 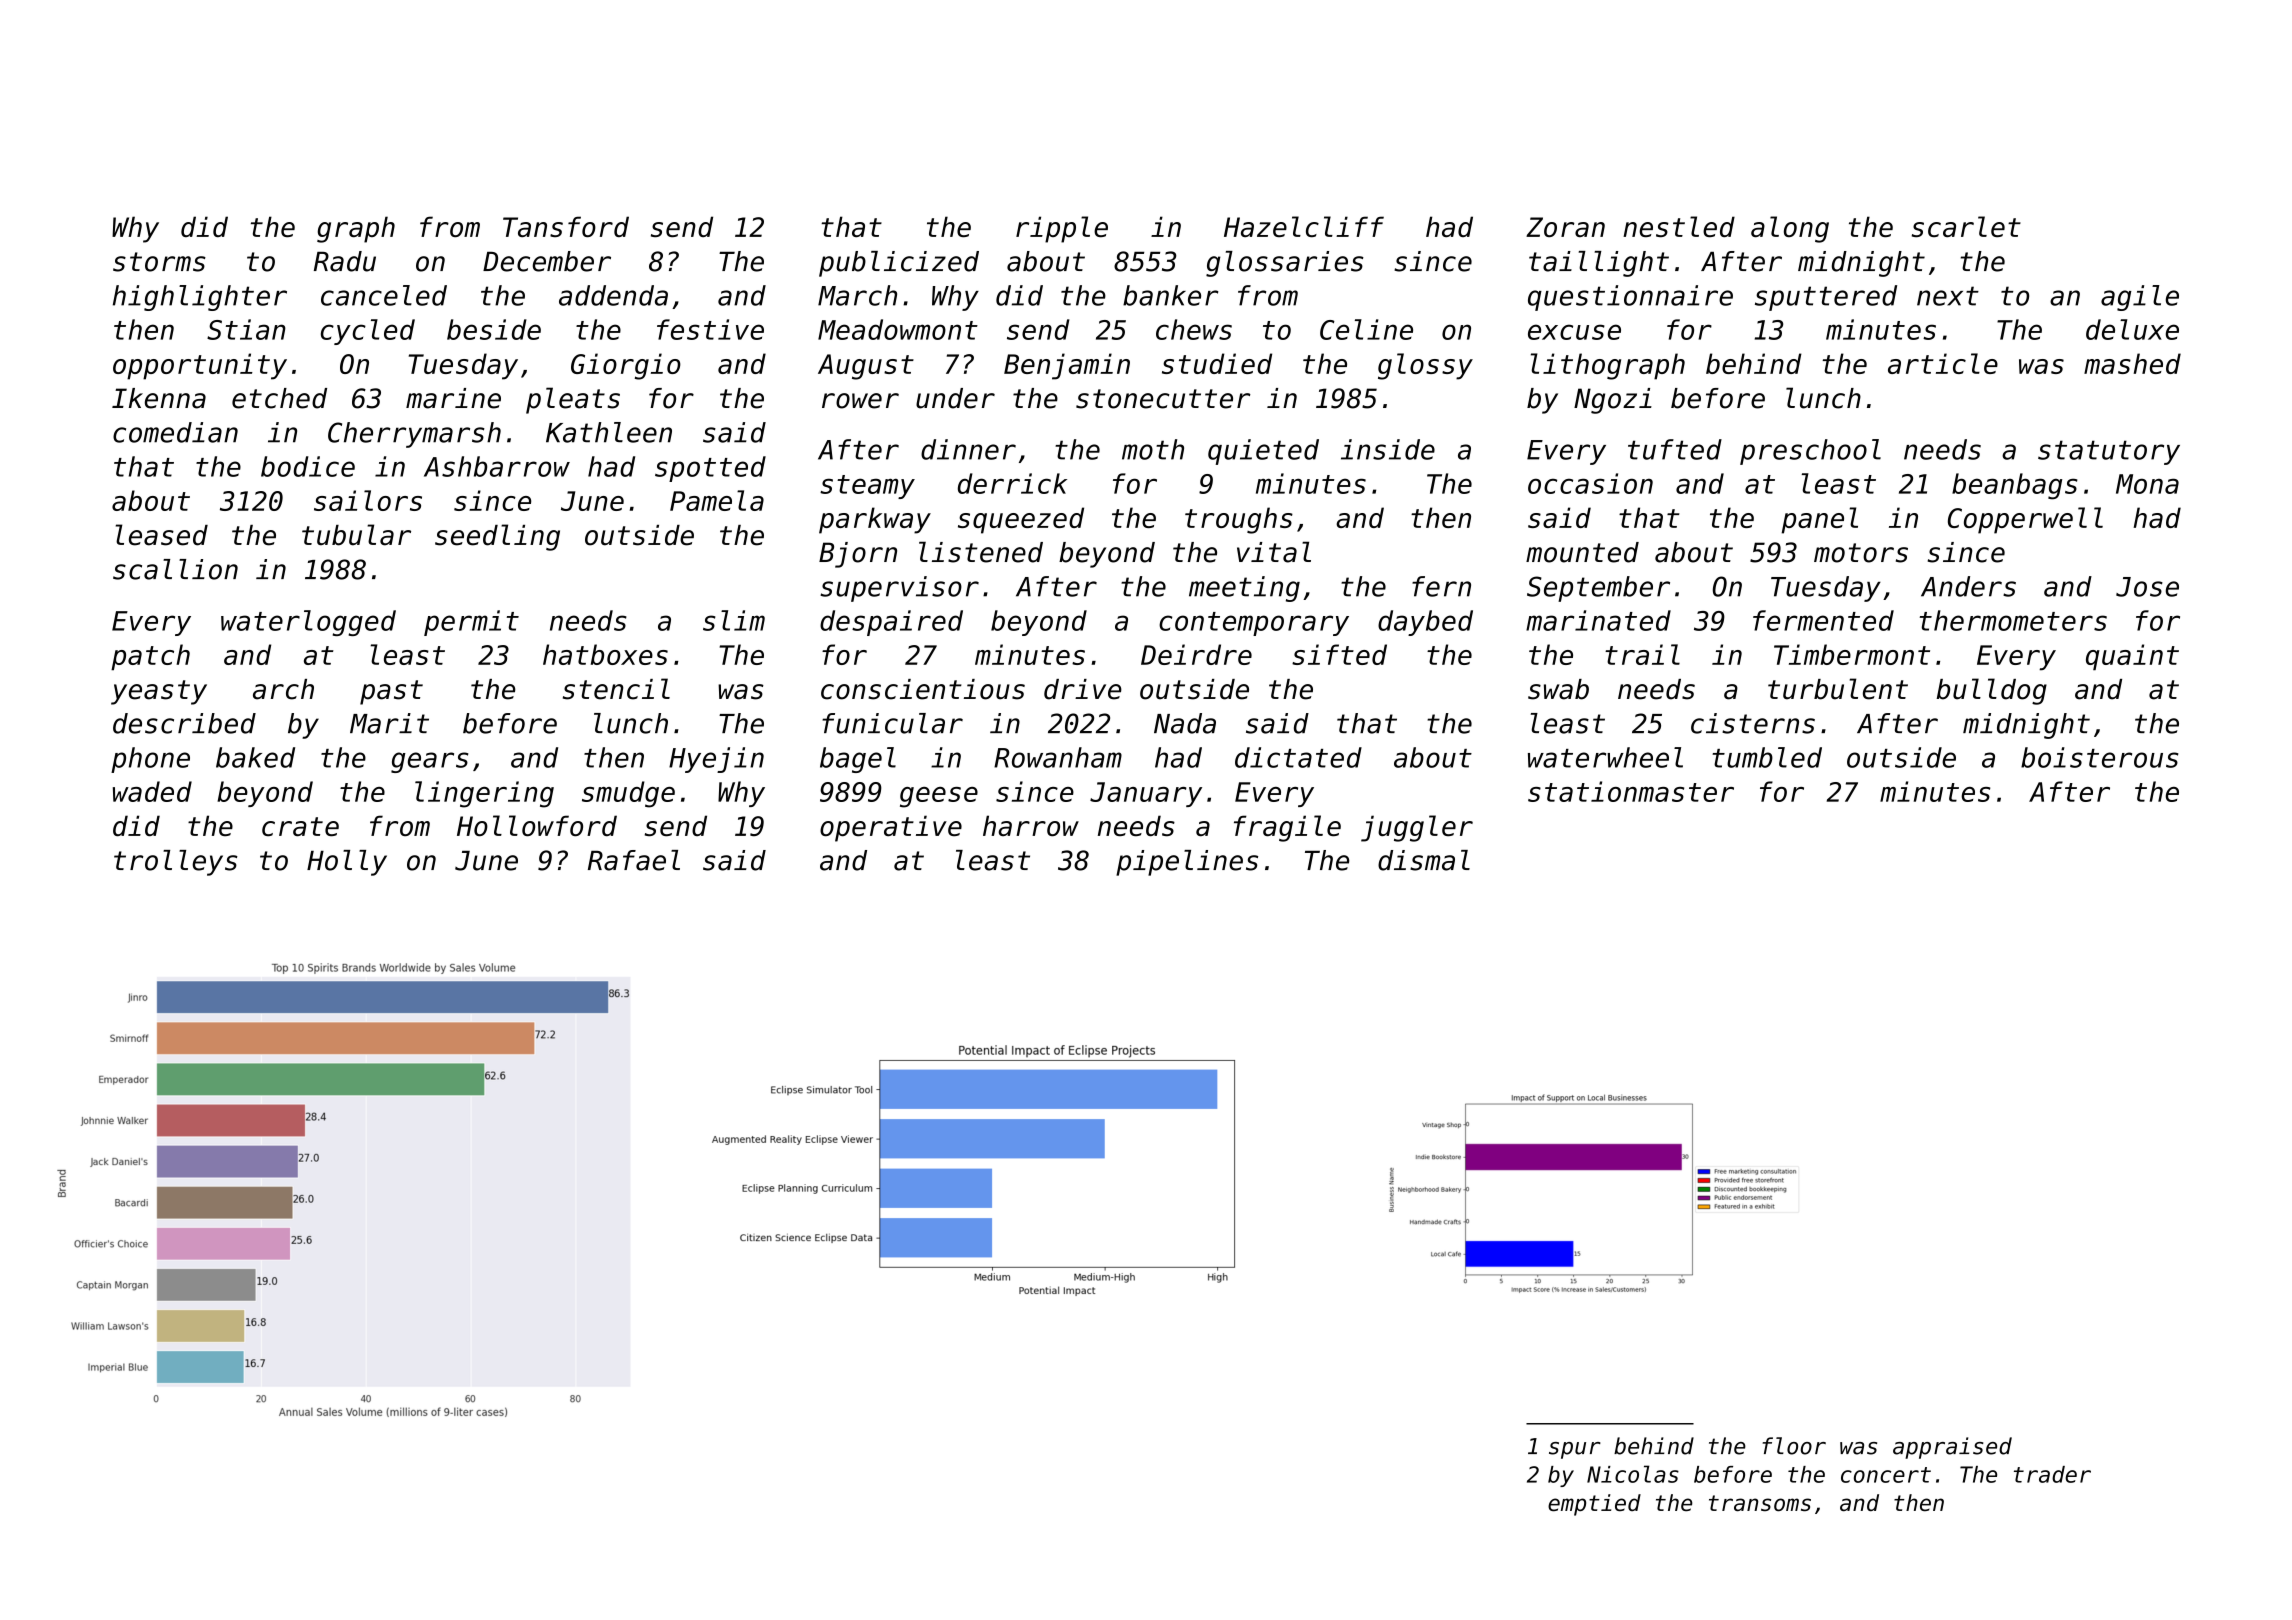 I want to click on pipelines, so click(x=1187, y=863).
